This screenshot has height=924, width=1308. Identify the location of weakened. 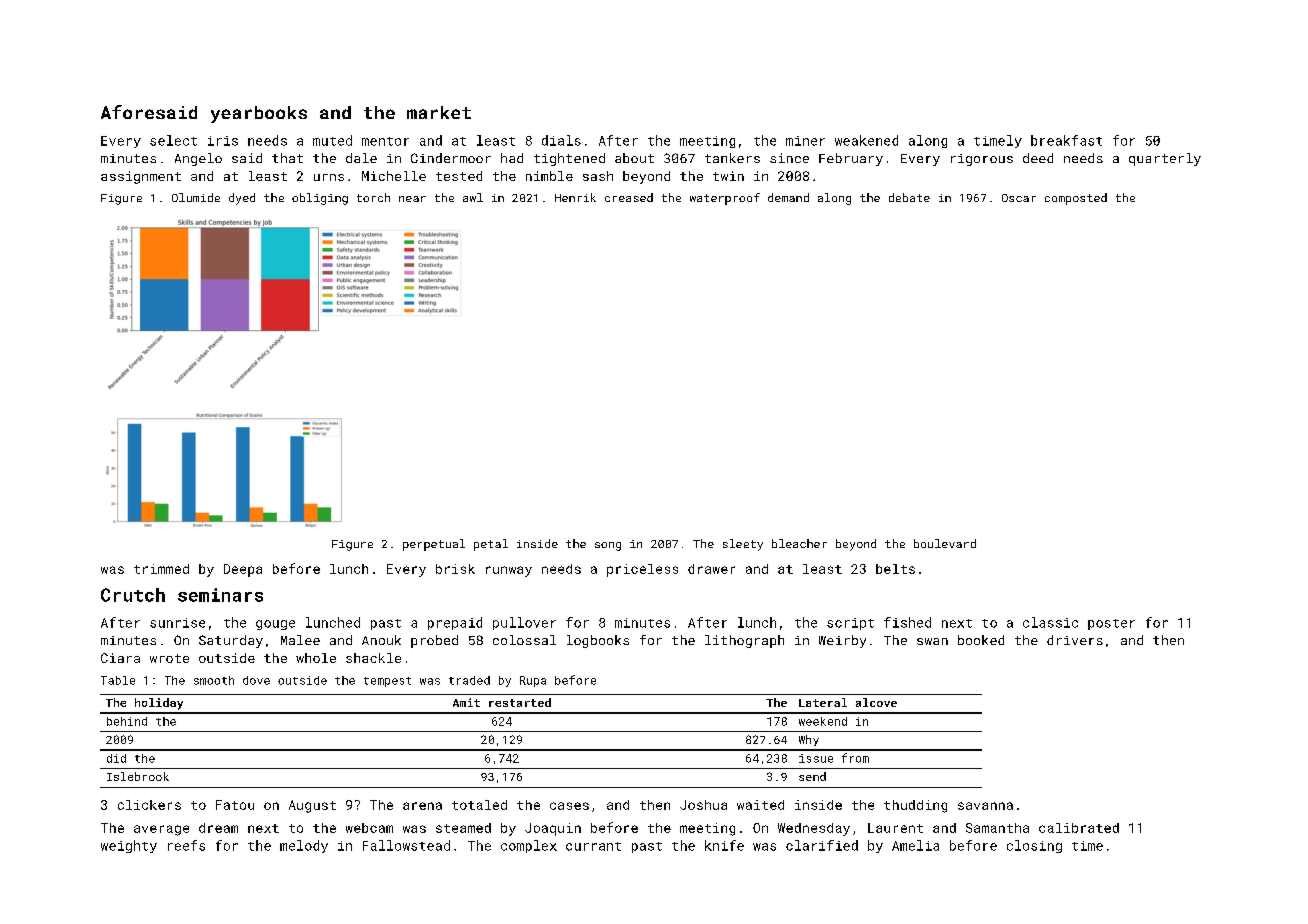
(866, 140).
